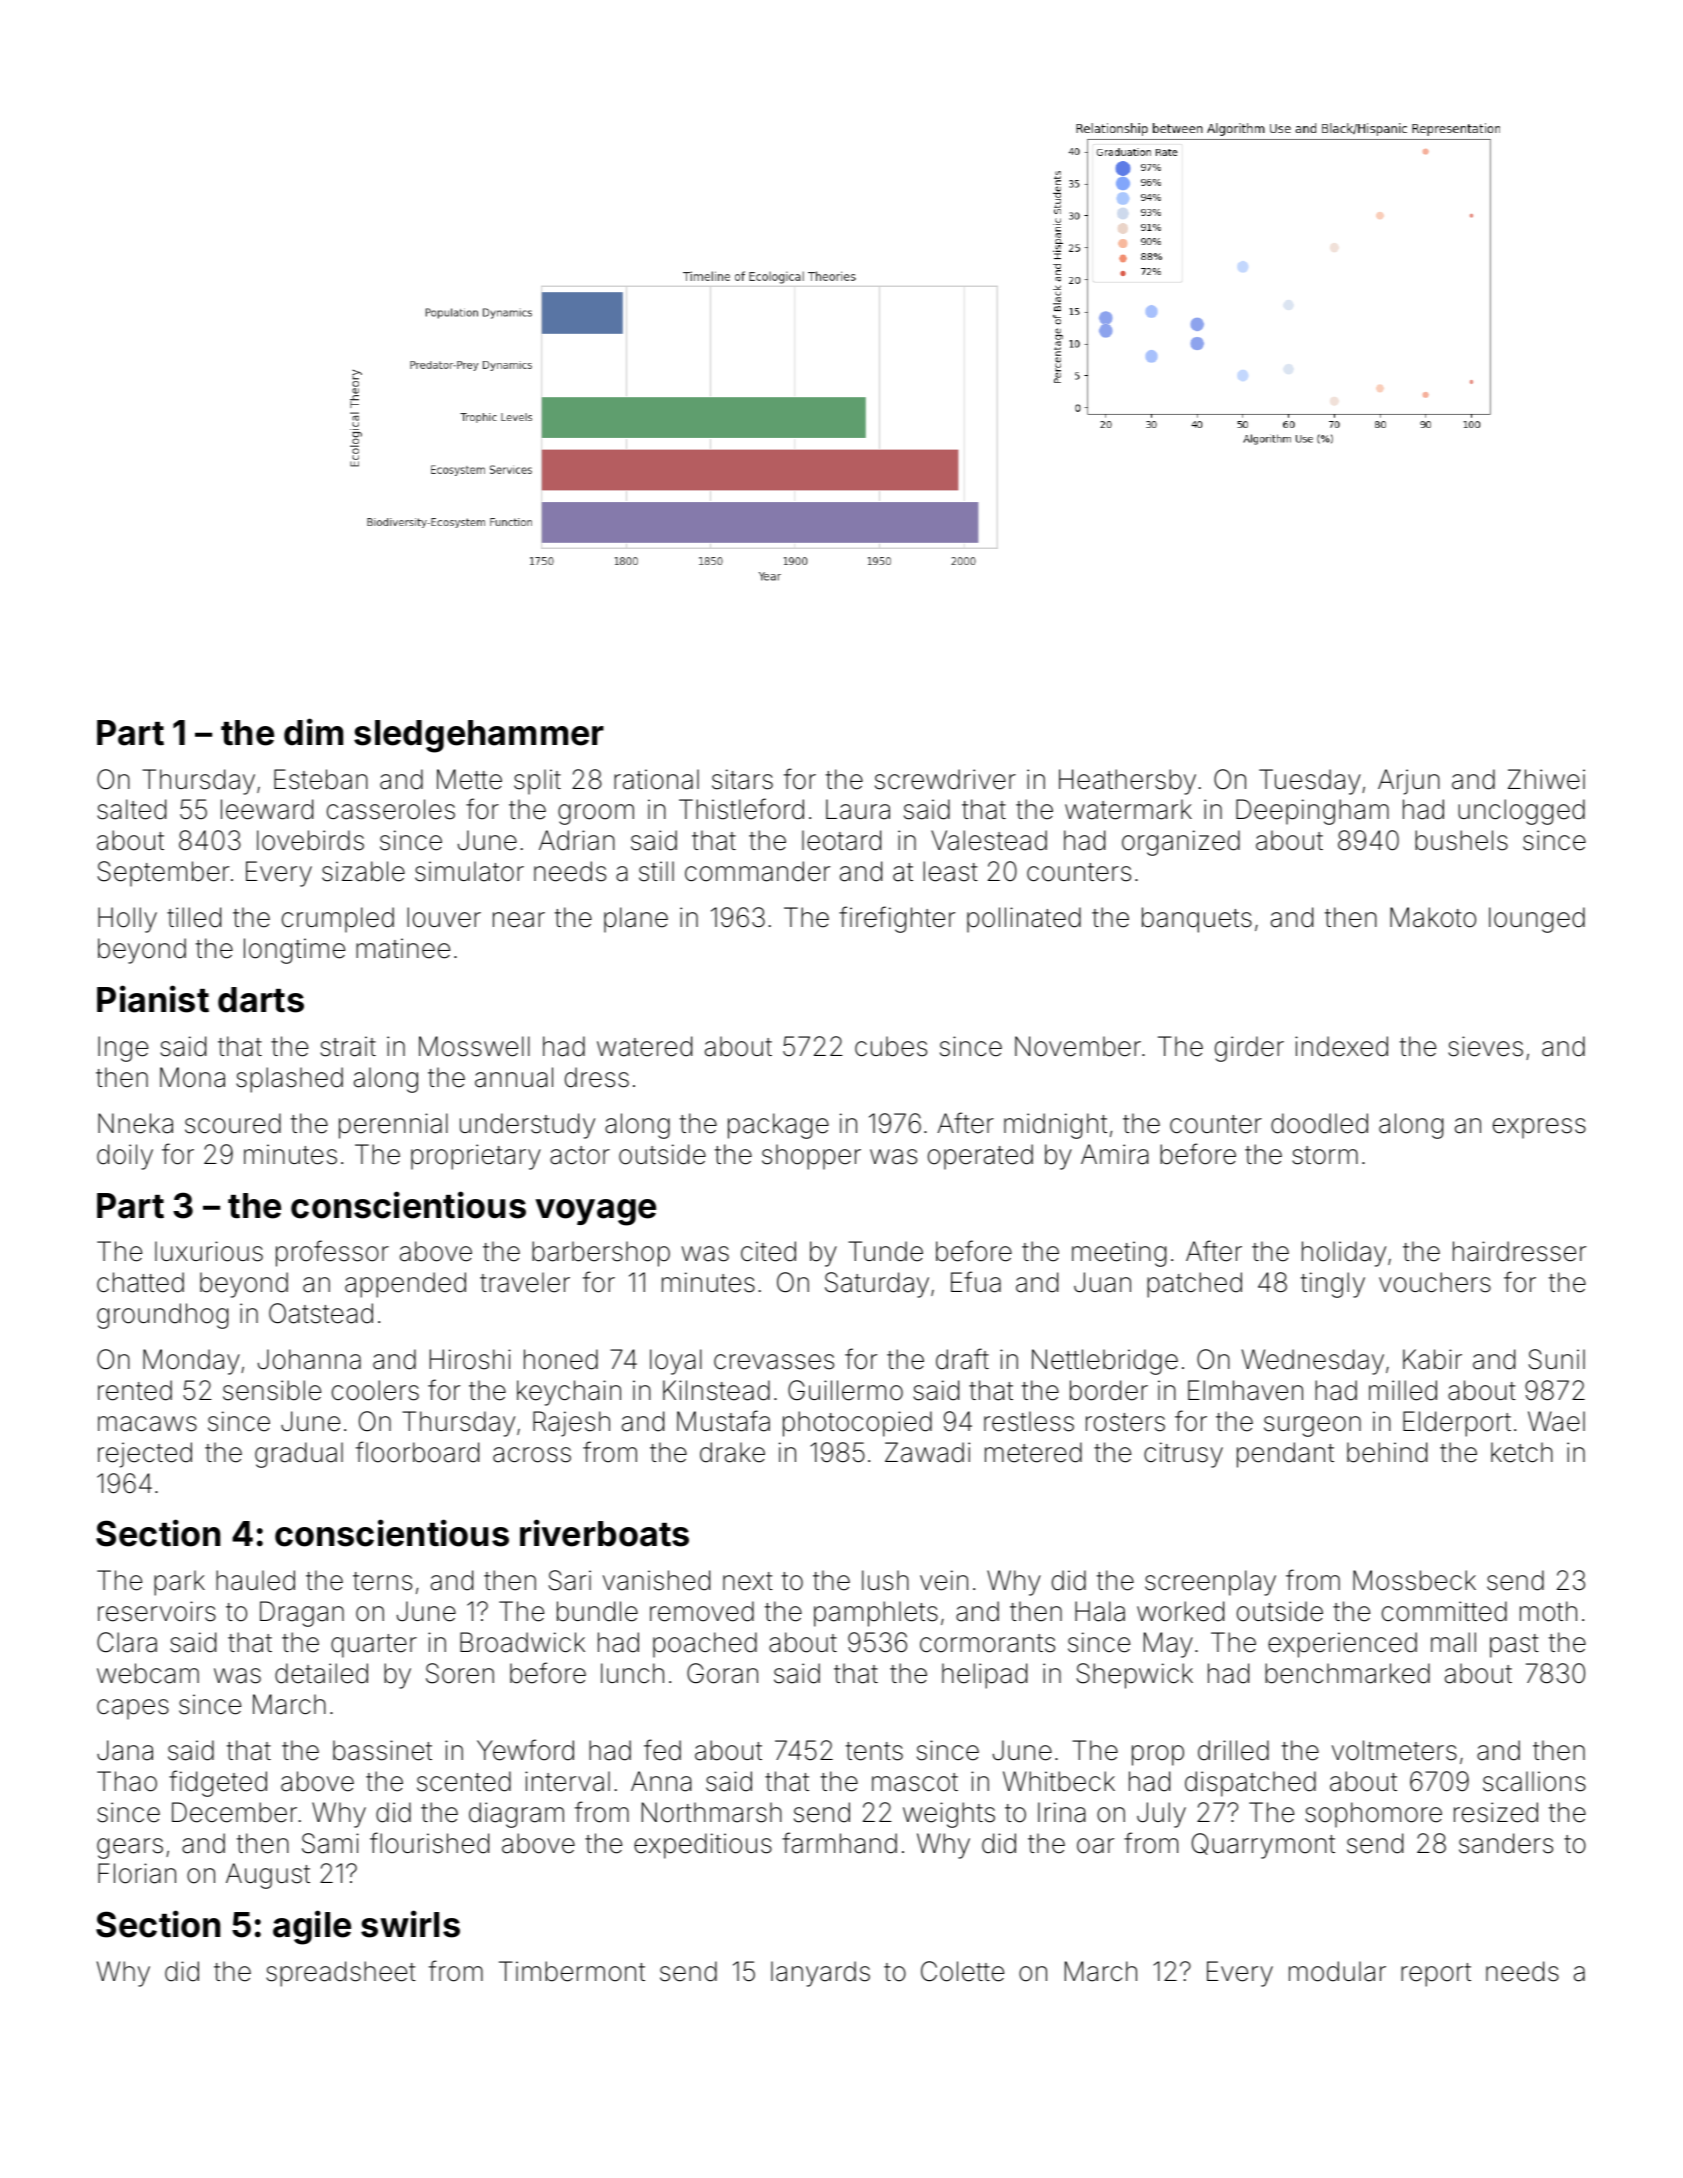 This image has height=2178, width=1683. I want to click on Mette, so click(469, 779).
